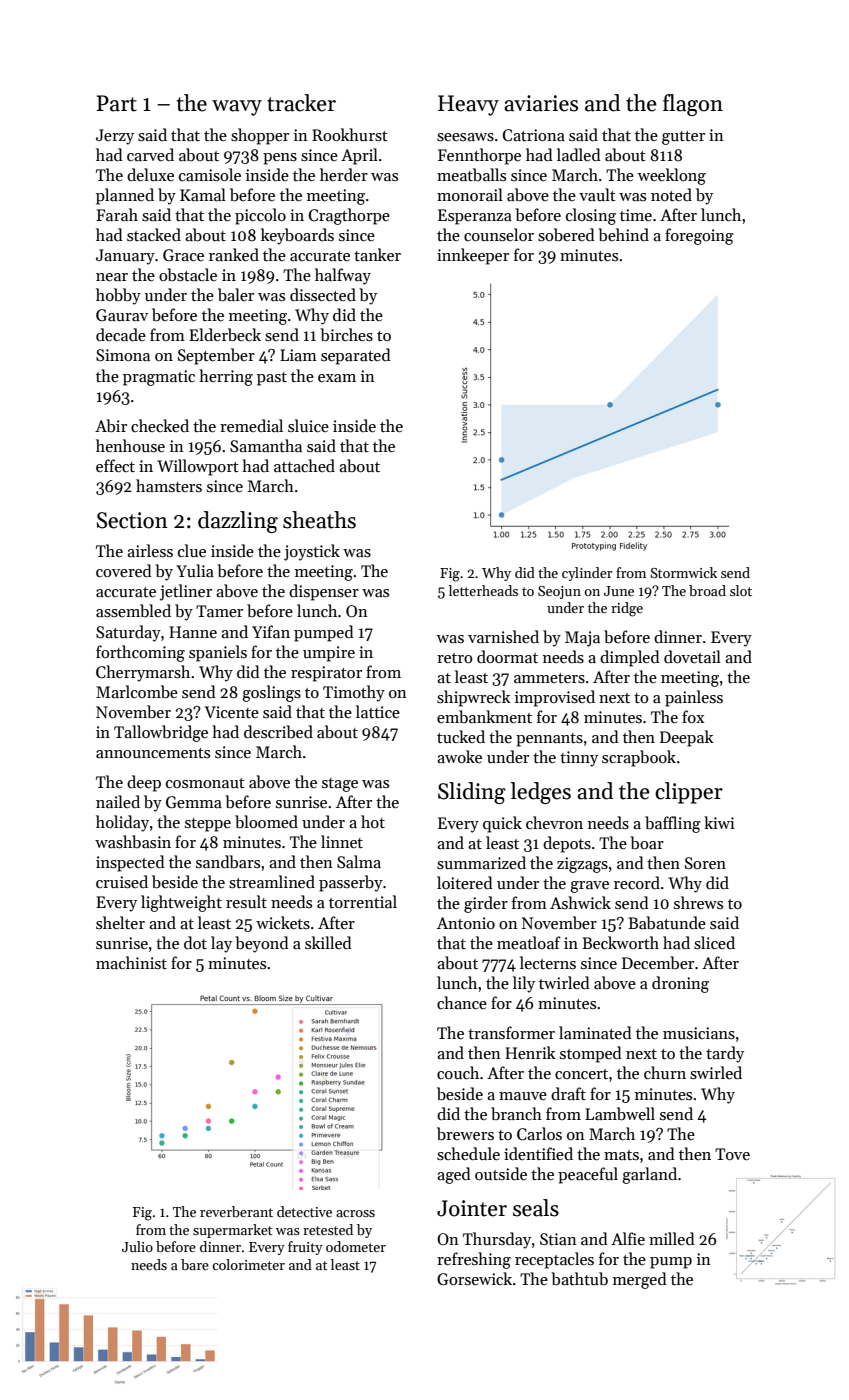 This screenshot has width=849, height=1400. Describe the element at coordinates (233, 1231) in the screenshot. I see `supermarket` at that location.
